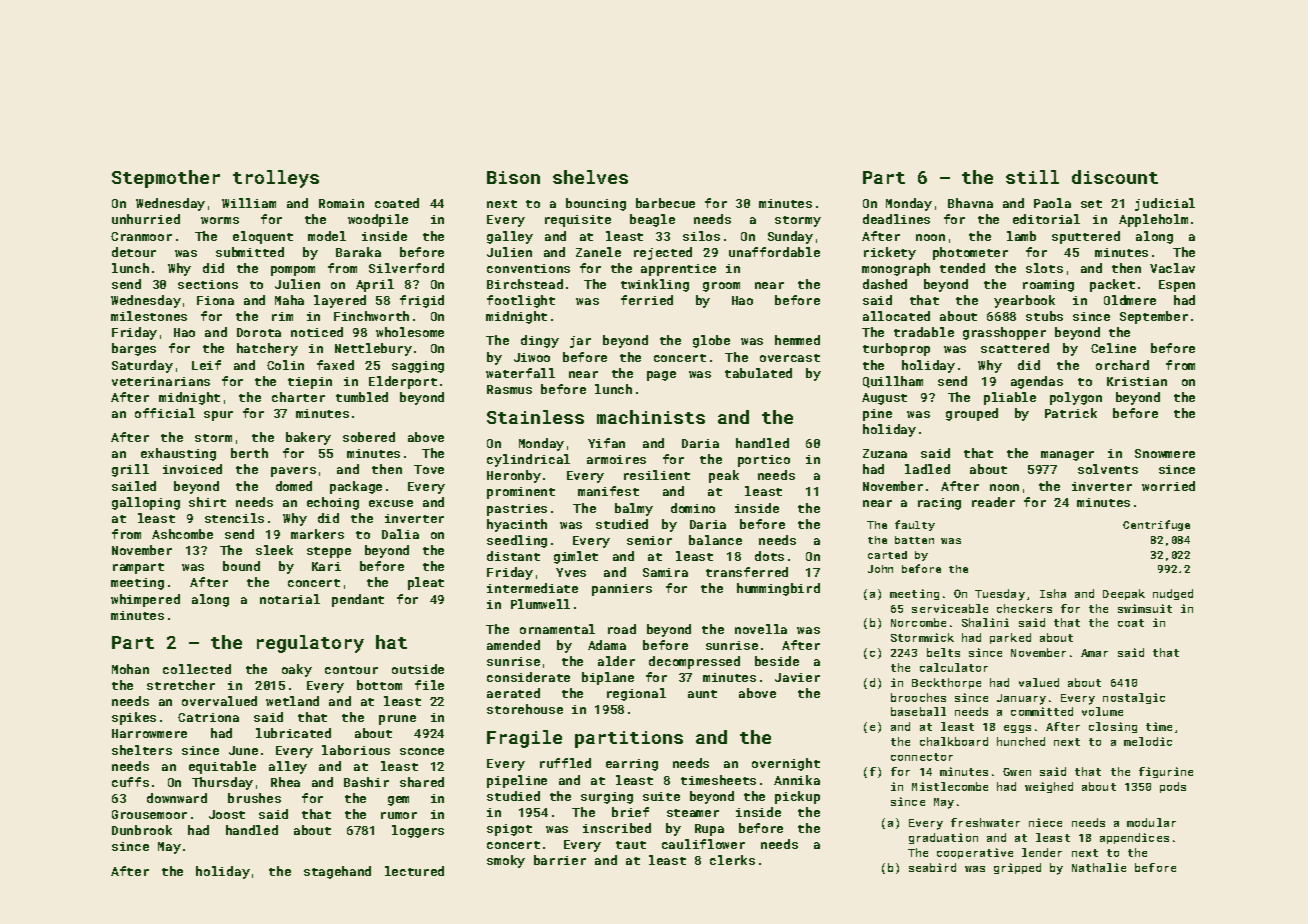 This screenshot has height=924, width=1308. What do you see at coordinates (146, 219) in the screenshot?
I see `unhurried` at bounding box center [146, 219].
